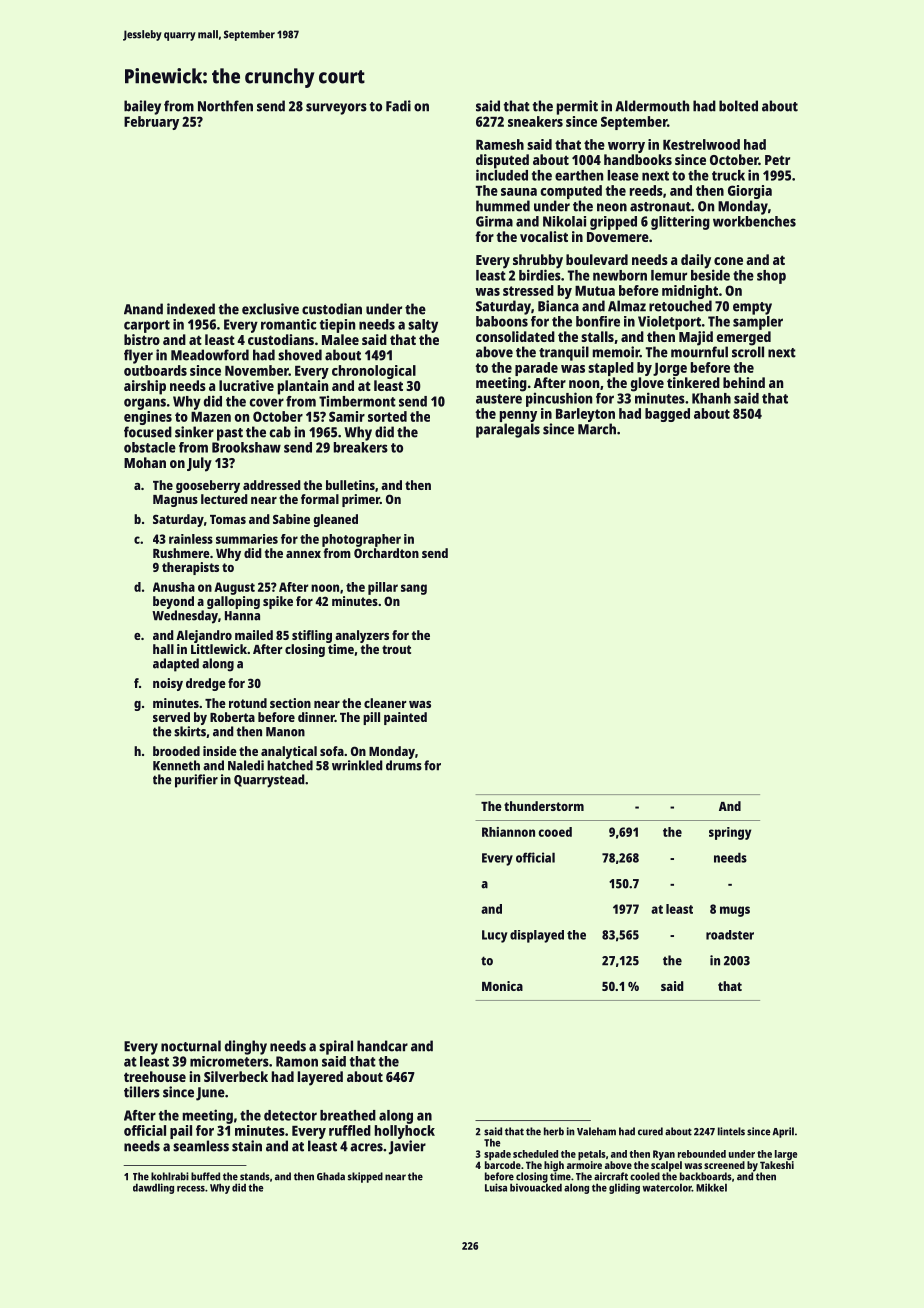 The width and height of the screenshot is (924, 1308). Describe the element at coordinates (667, 415) in the screenshot. I see `bagged` at that location.
